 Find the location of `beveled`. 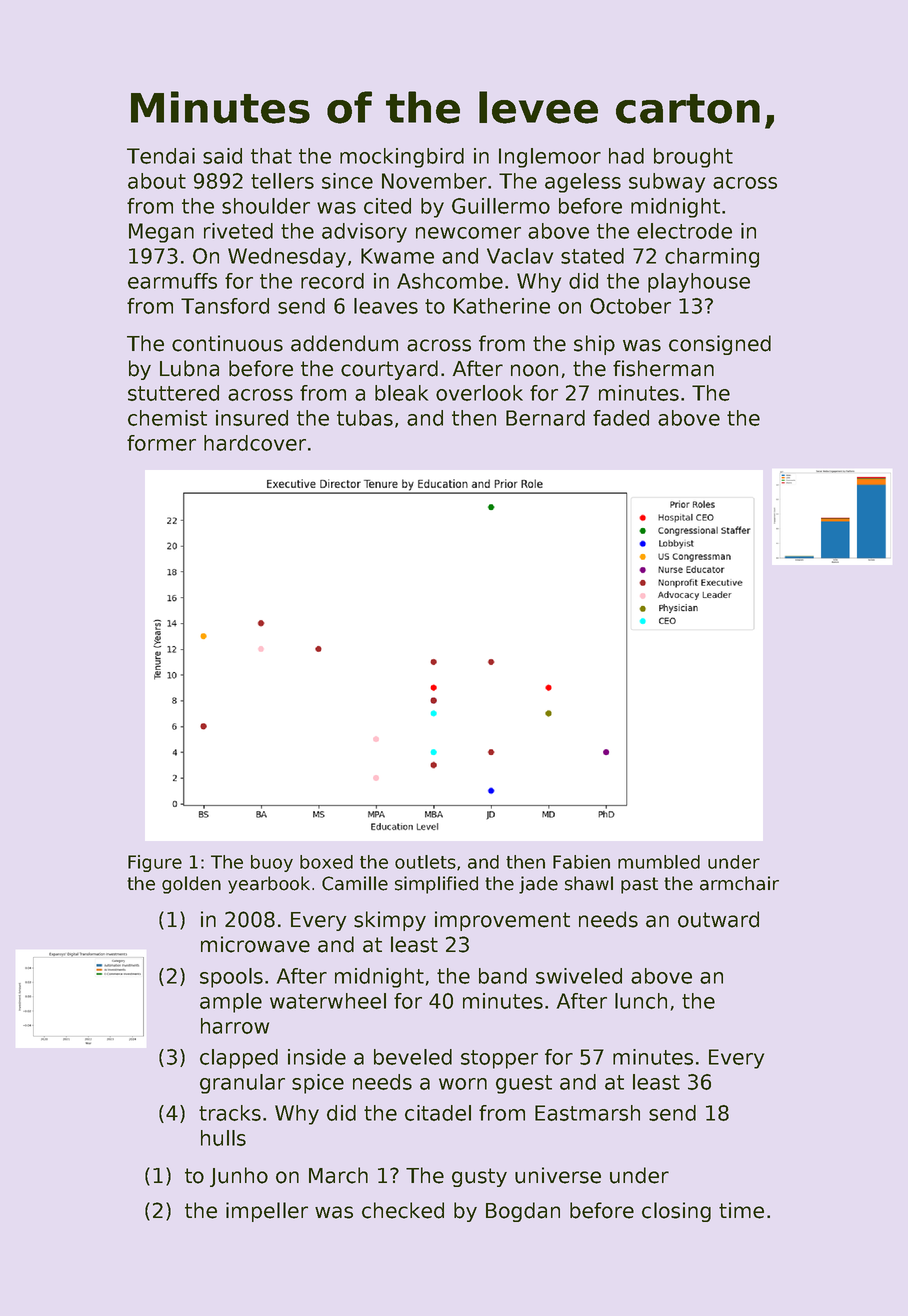

beveled is located at coordinates (413, 1057).
